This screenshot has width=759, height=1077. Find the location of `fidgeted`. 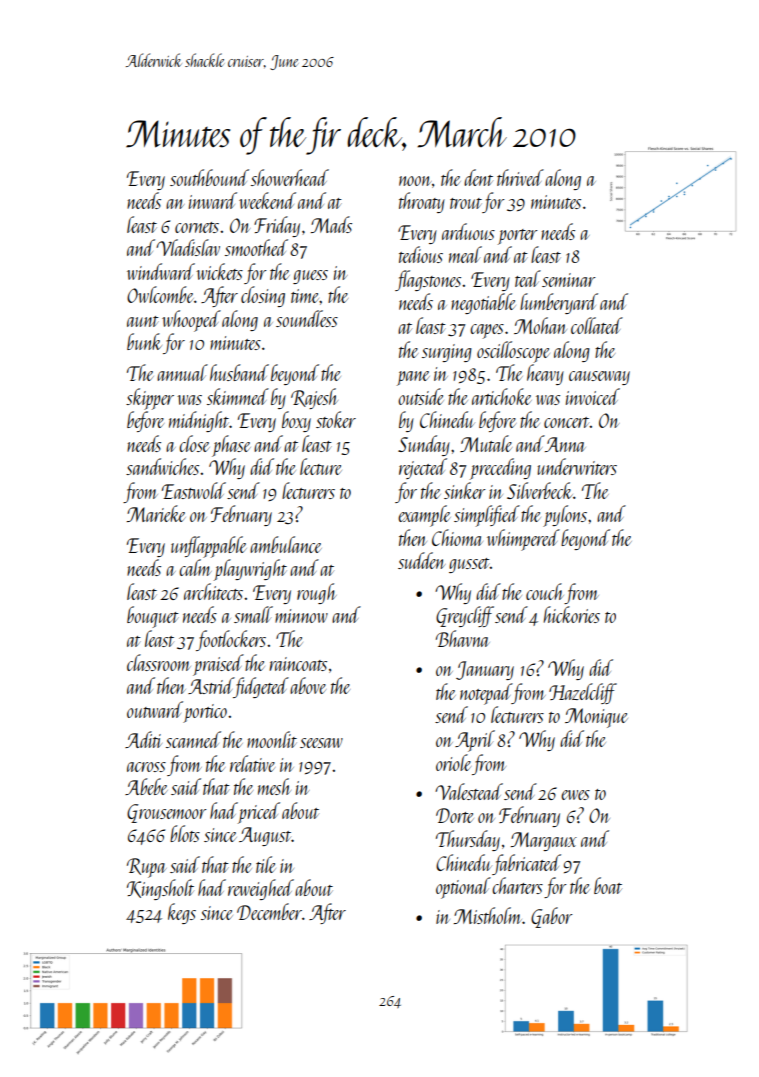

fidgeted is located at coordinates (261, 687).
